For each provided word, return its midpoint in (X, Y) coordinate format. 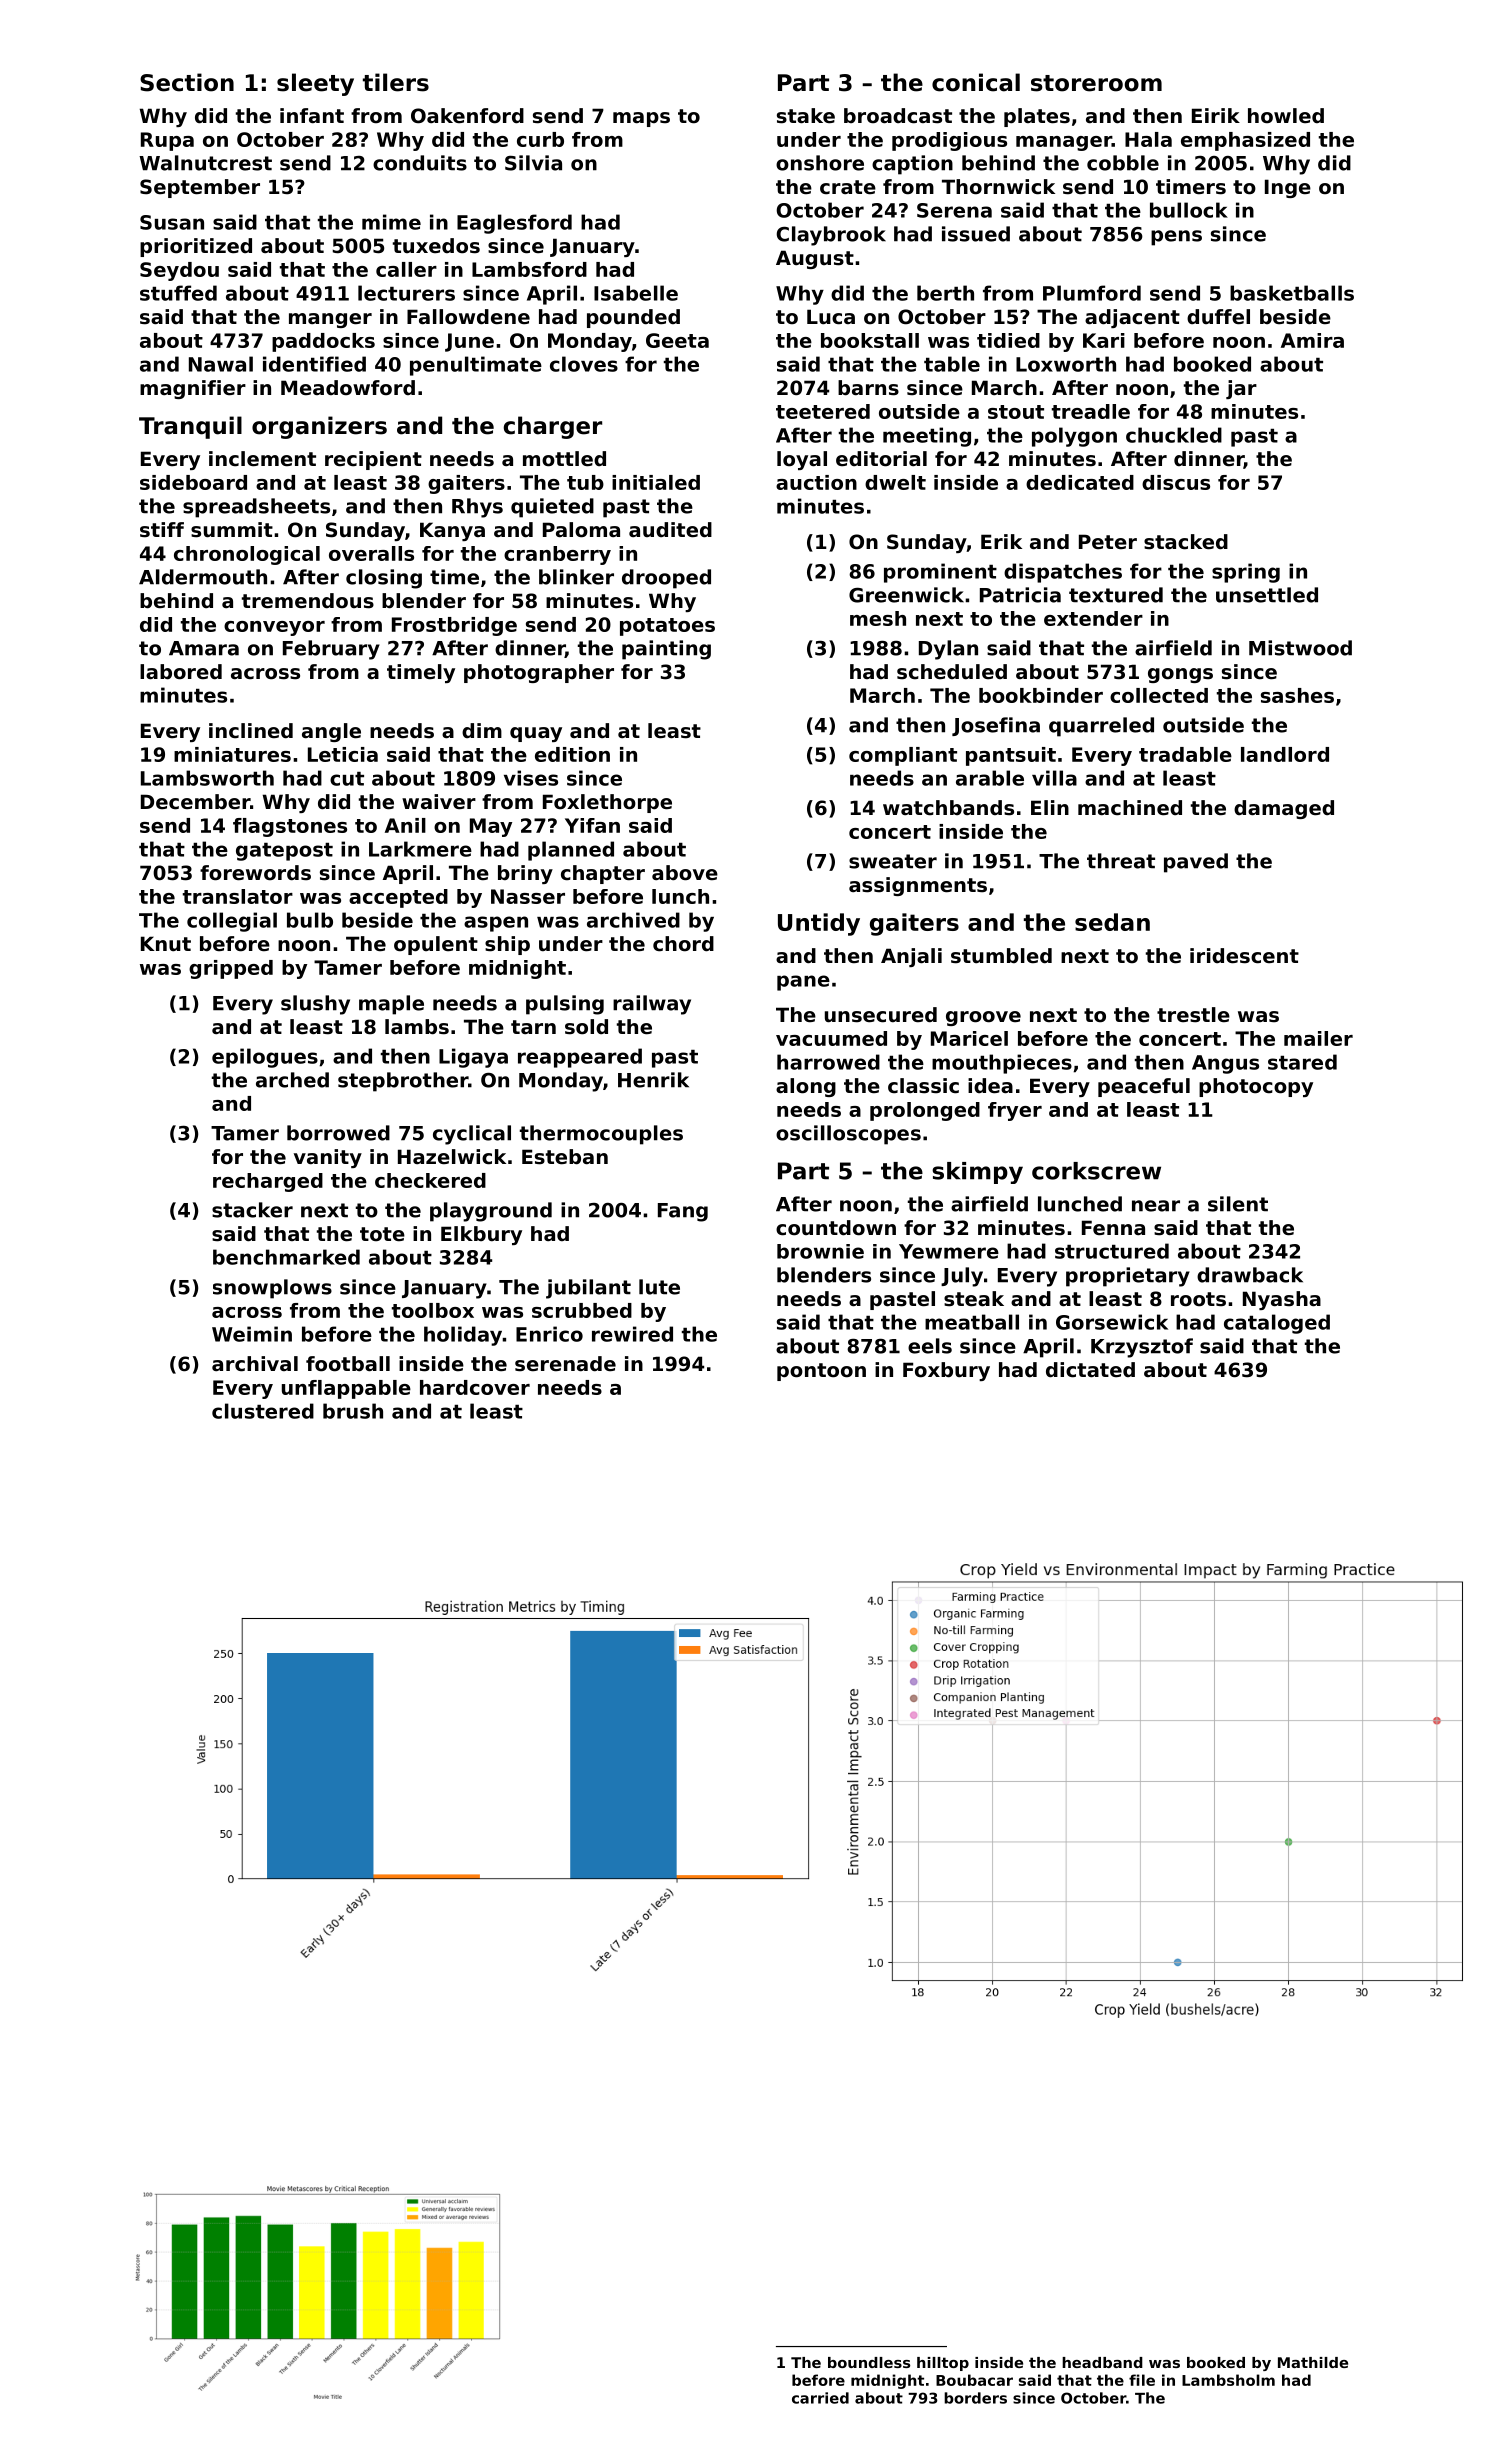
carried (820, 2398)
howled (1286, 116)
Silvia (533, 163)
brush (353, 1411)
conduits (420, 163)
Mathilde (1313, 2362)
